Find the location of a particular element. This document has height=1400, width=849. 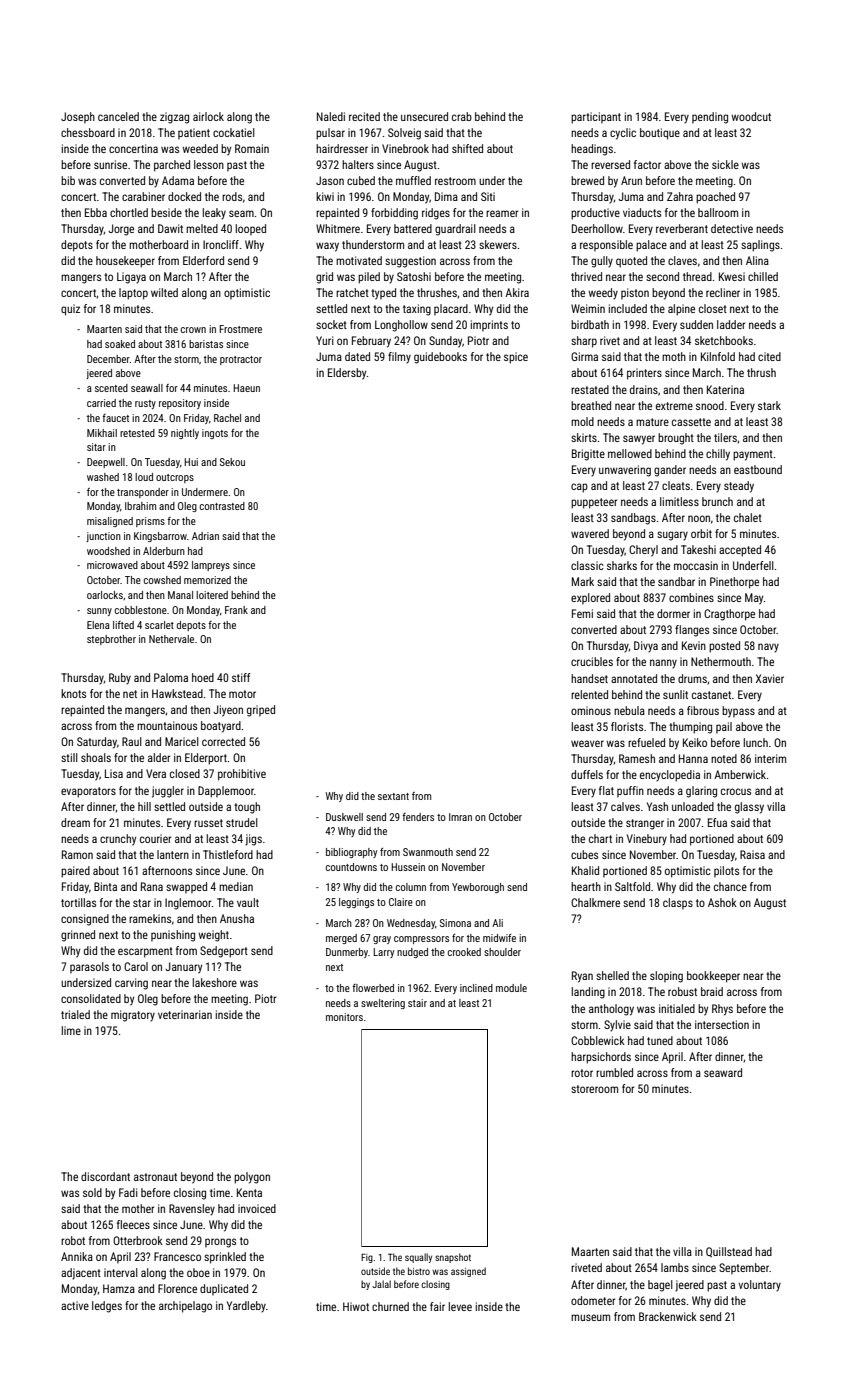

chance is located at coordinates (730, 886).
